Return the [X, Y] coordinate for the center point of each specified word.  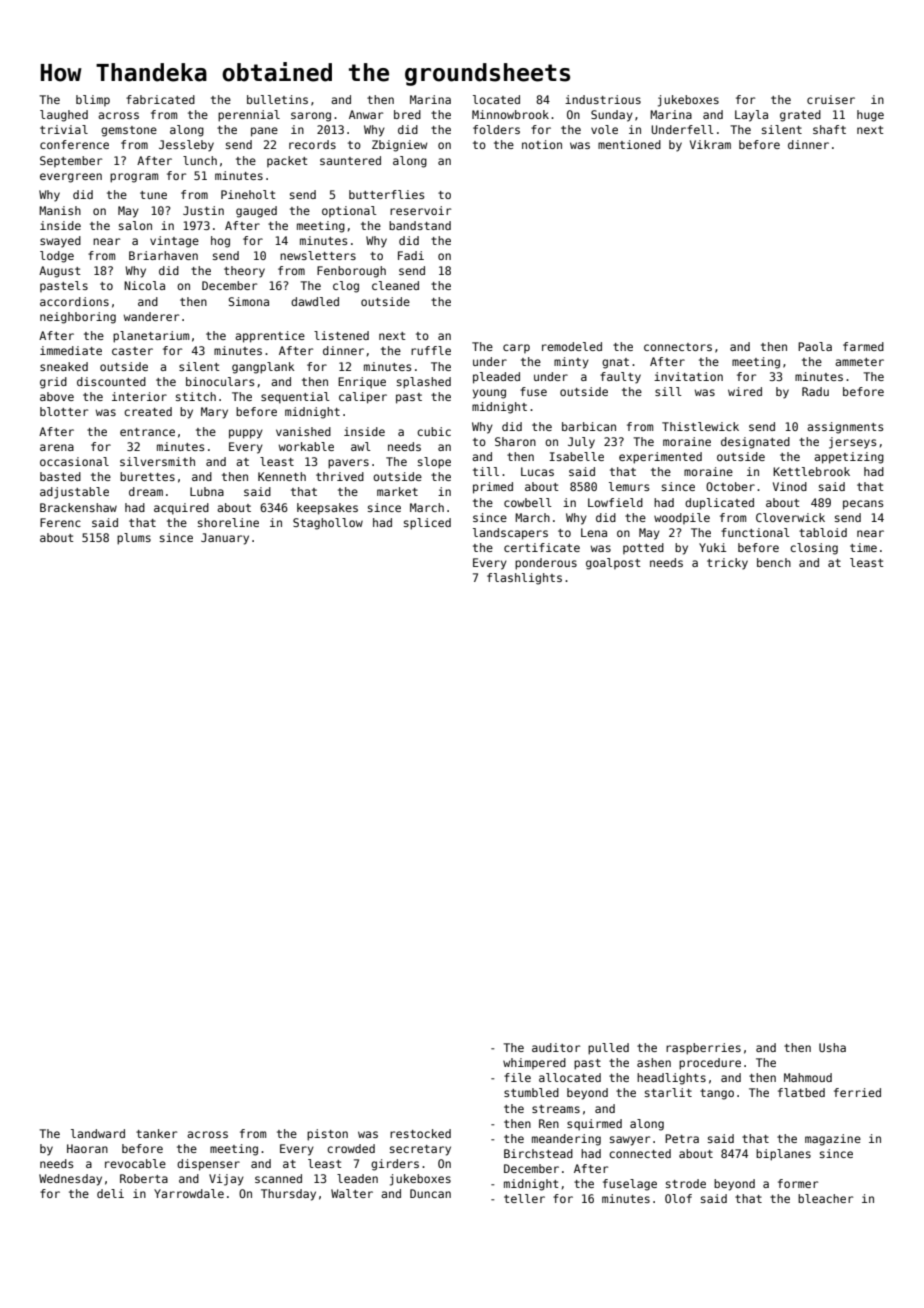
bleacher [825, 1198]
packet [287, 161]
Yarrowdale [189, 1193]
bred [407, 114]
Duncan [430, 1193]
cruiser [831, 99]
